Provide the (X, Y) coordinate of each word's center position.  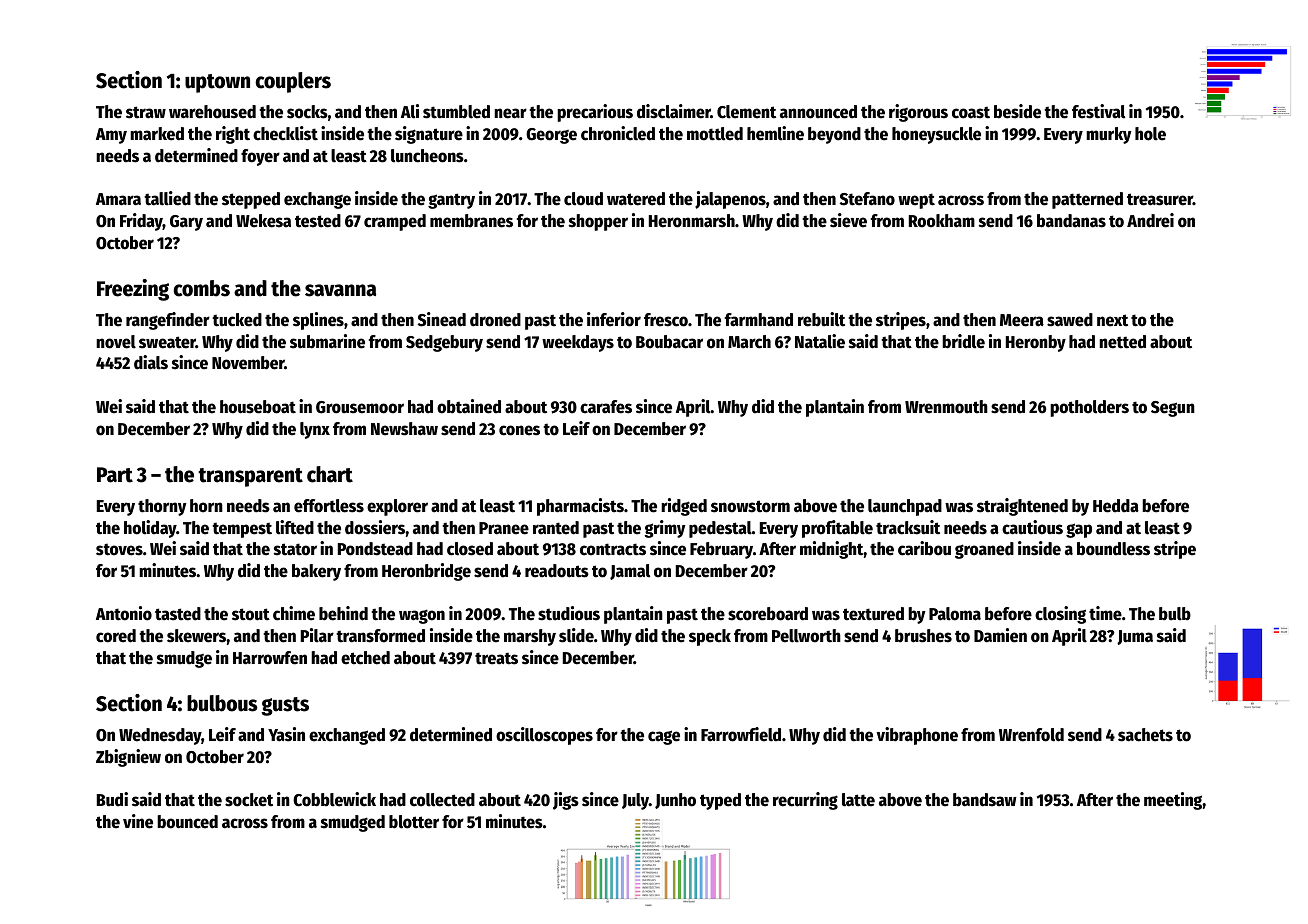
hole (1150, 134)
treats (496, 658)
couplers (293, 82)
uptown (217, 83)
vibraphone (917, 736)
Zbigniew (128, 758)
